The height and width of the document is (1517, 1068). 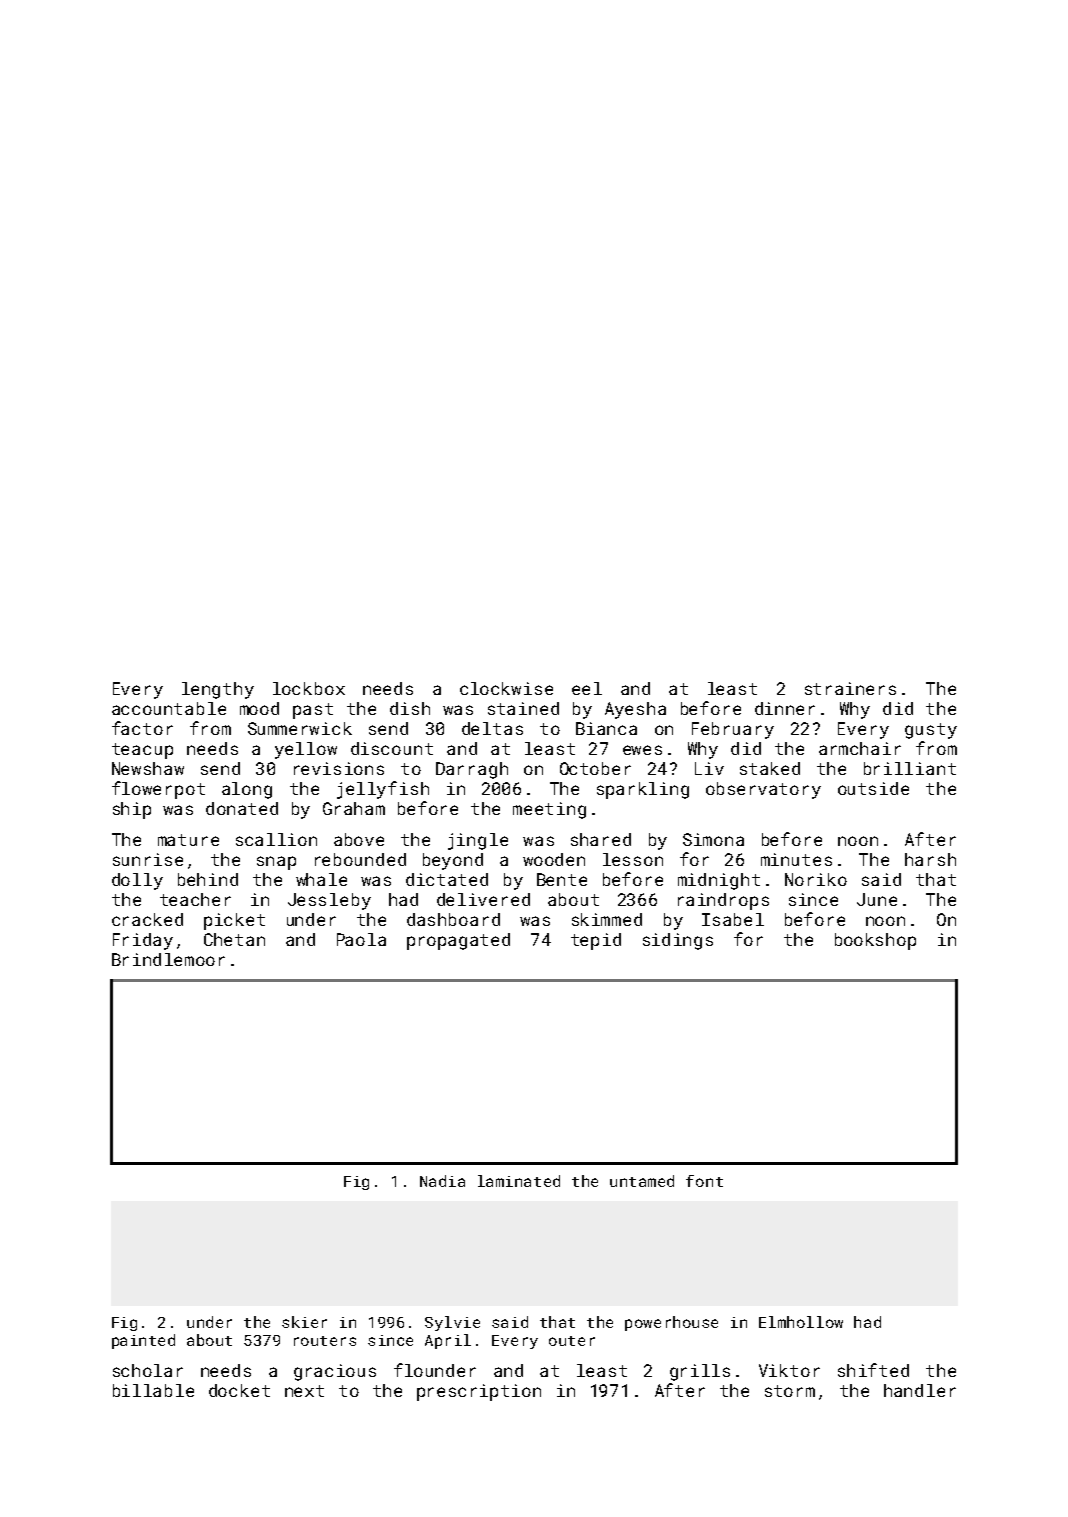 I want to click on Brindlemoor, so click(x=168, y=959).
